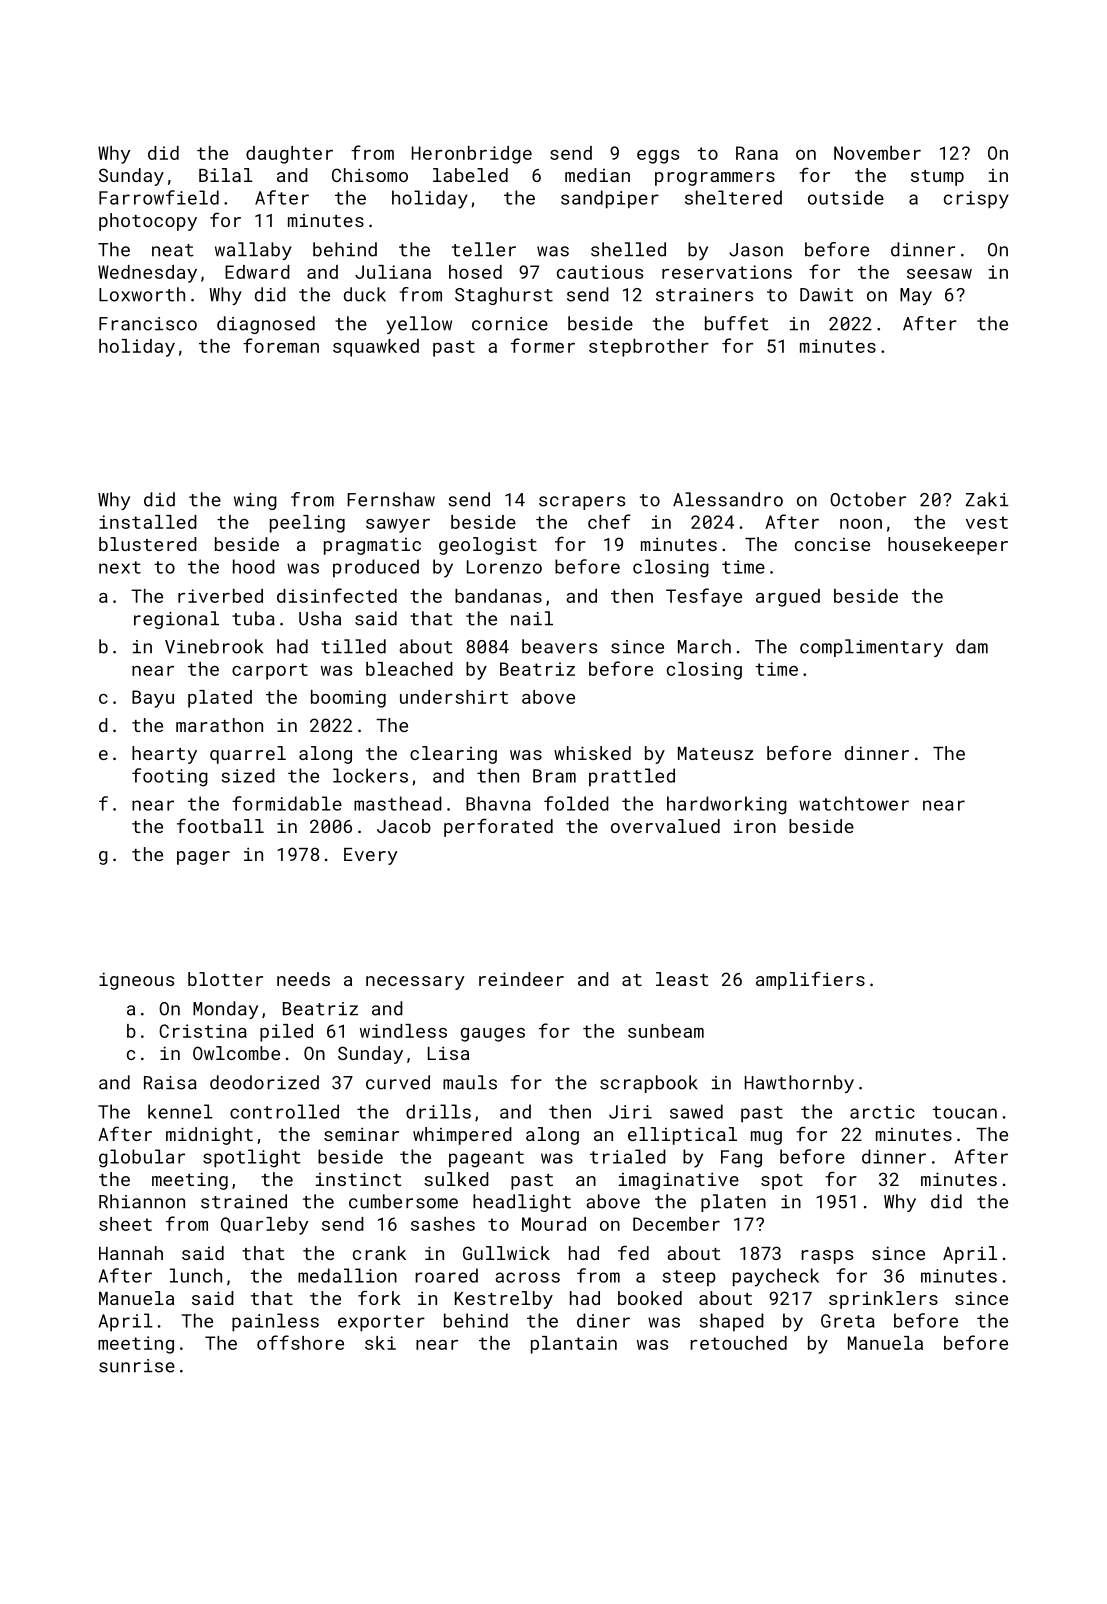 This page has width=1107, height=1604. I want to click on sunrise, so click(137, 1366).
